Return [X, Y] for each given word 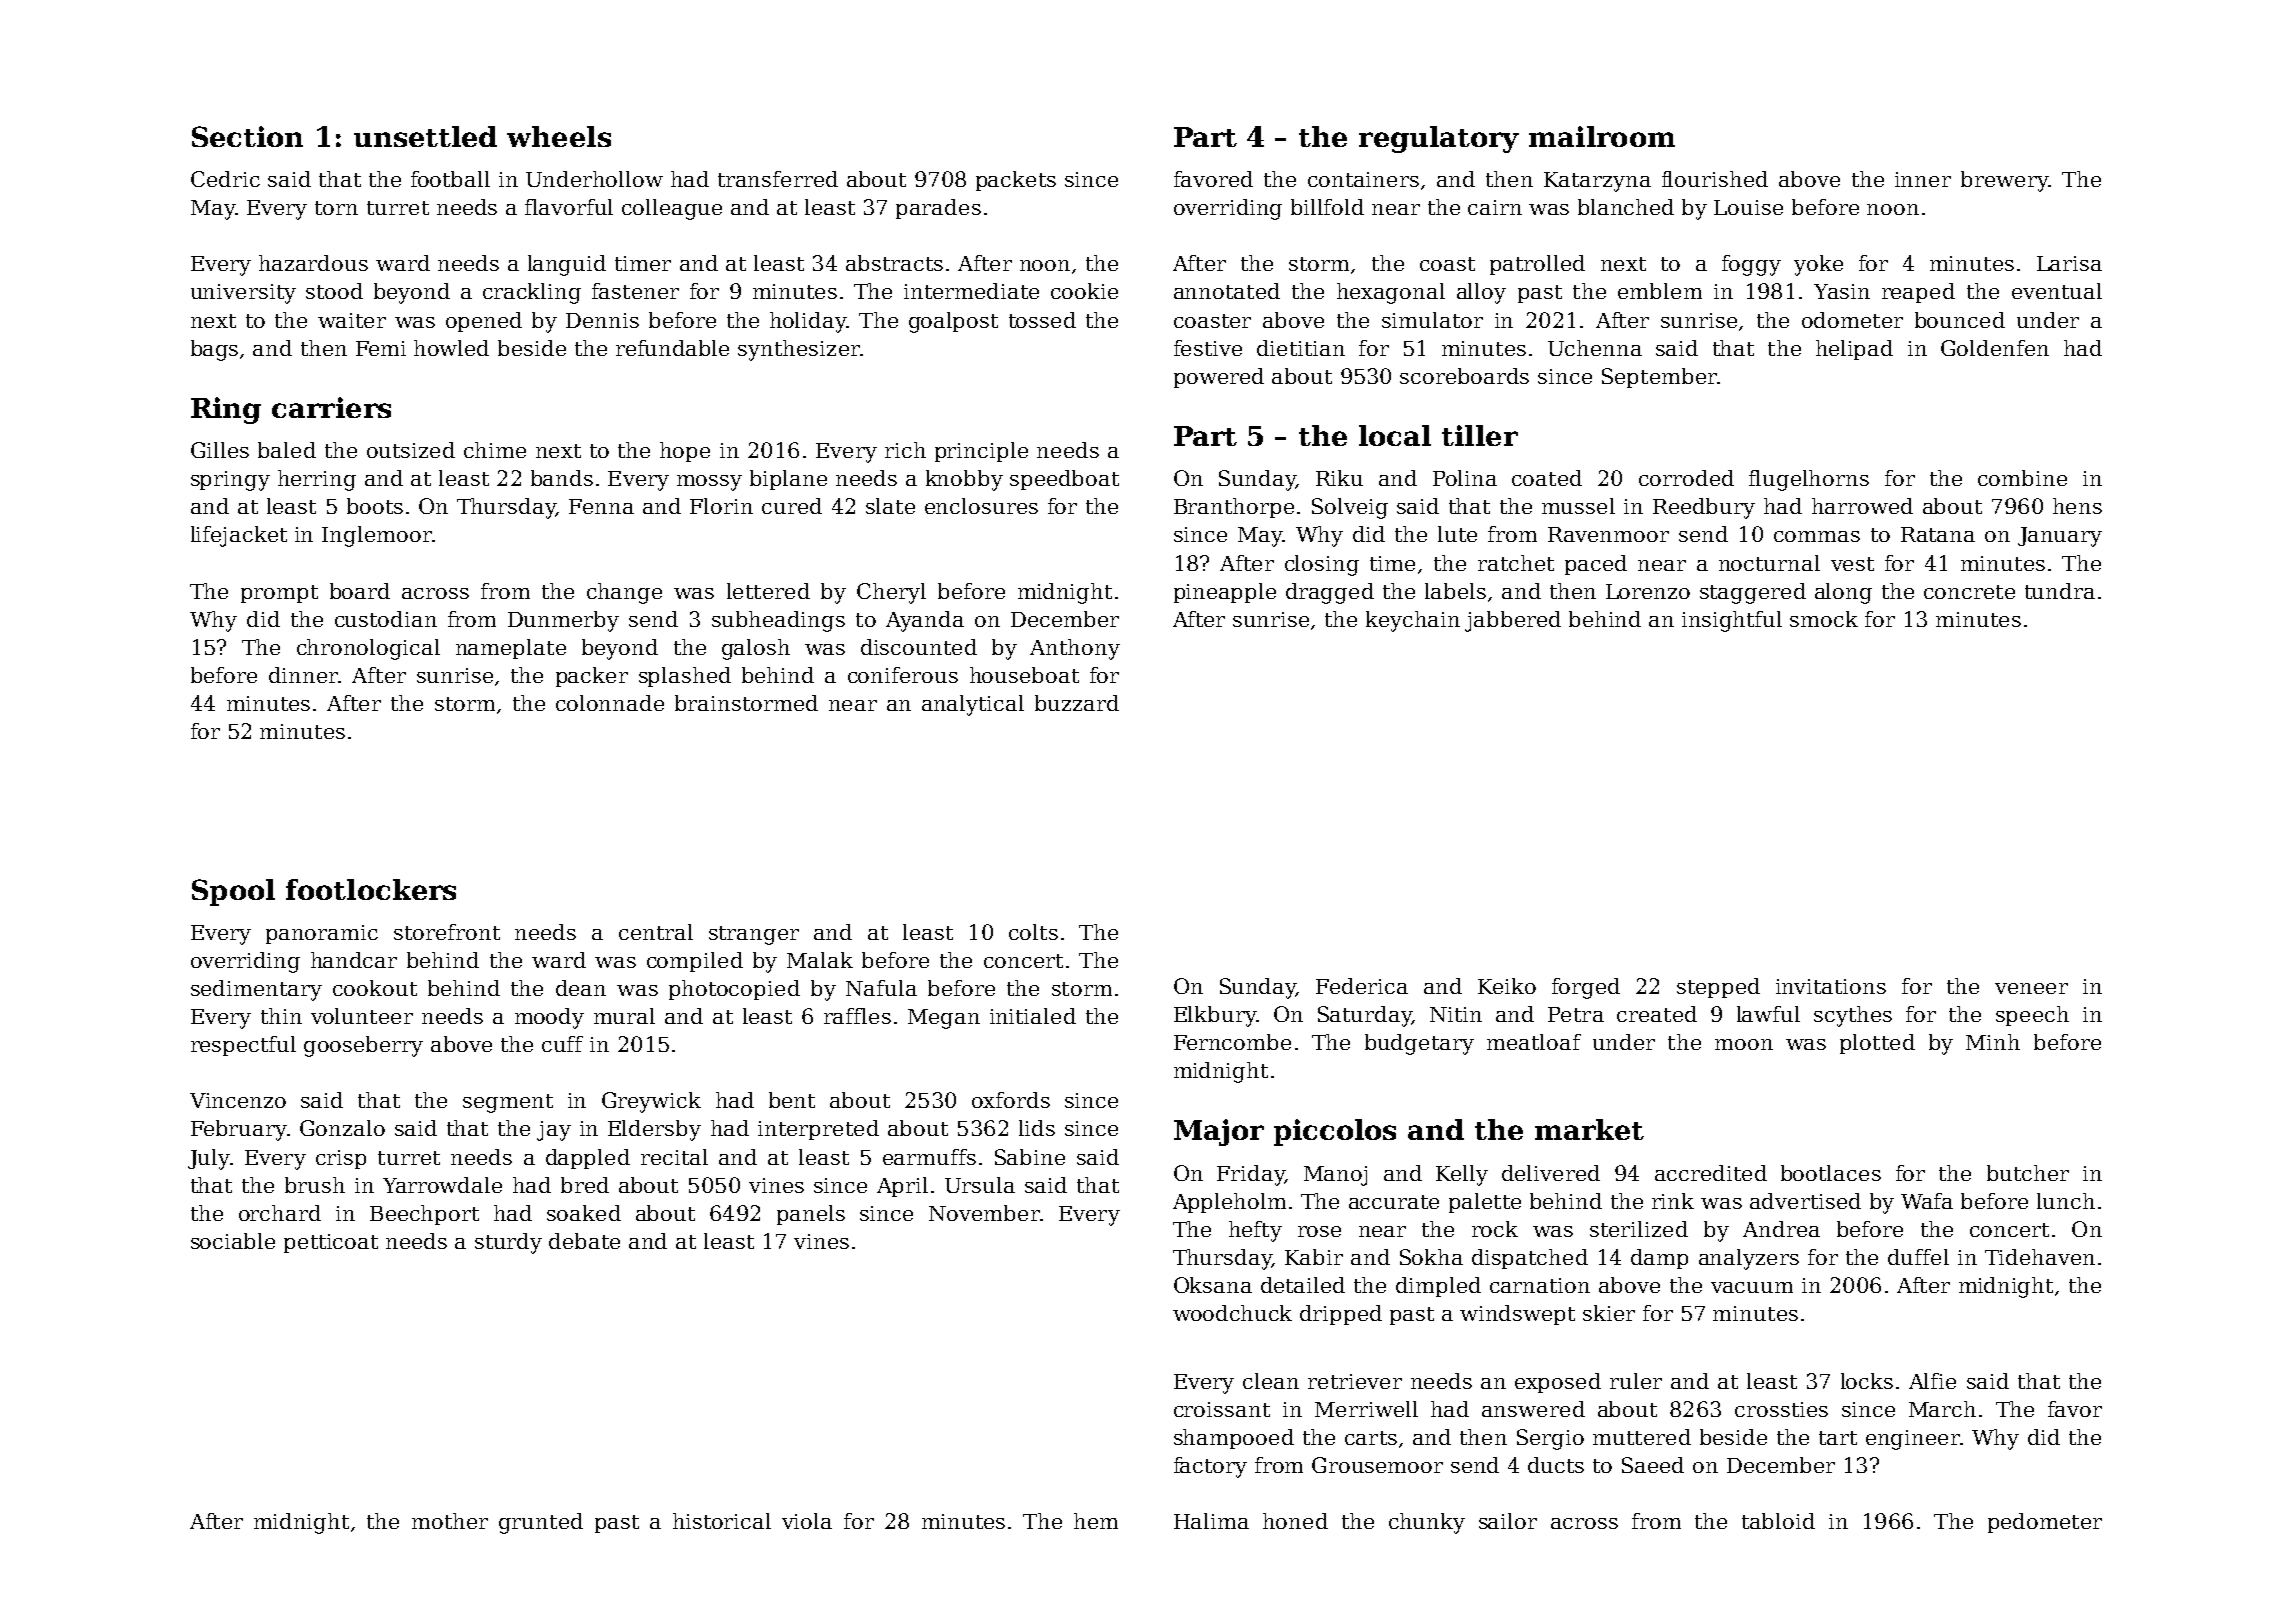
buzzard [1077, 703]
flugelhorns [1809, 480]
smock [1824, 619]
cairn [1495, 207]
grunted [541, 1523]
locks [1867, 1381]
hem [1096, 1521]
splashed [685, 677]
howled [451, 348]
